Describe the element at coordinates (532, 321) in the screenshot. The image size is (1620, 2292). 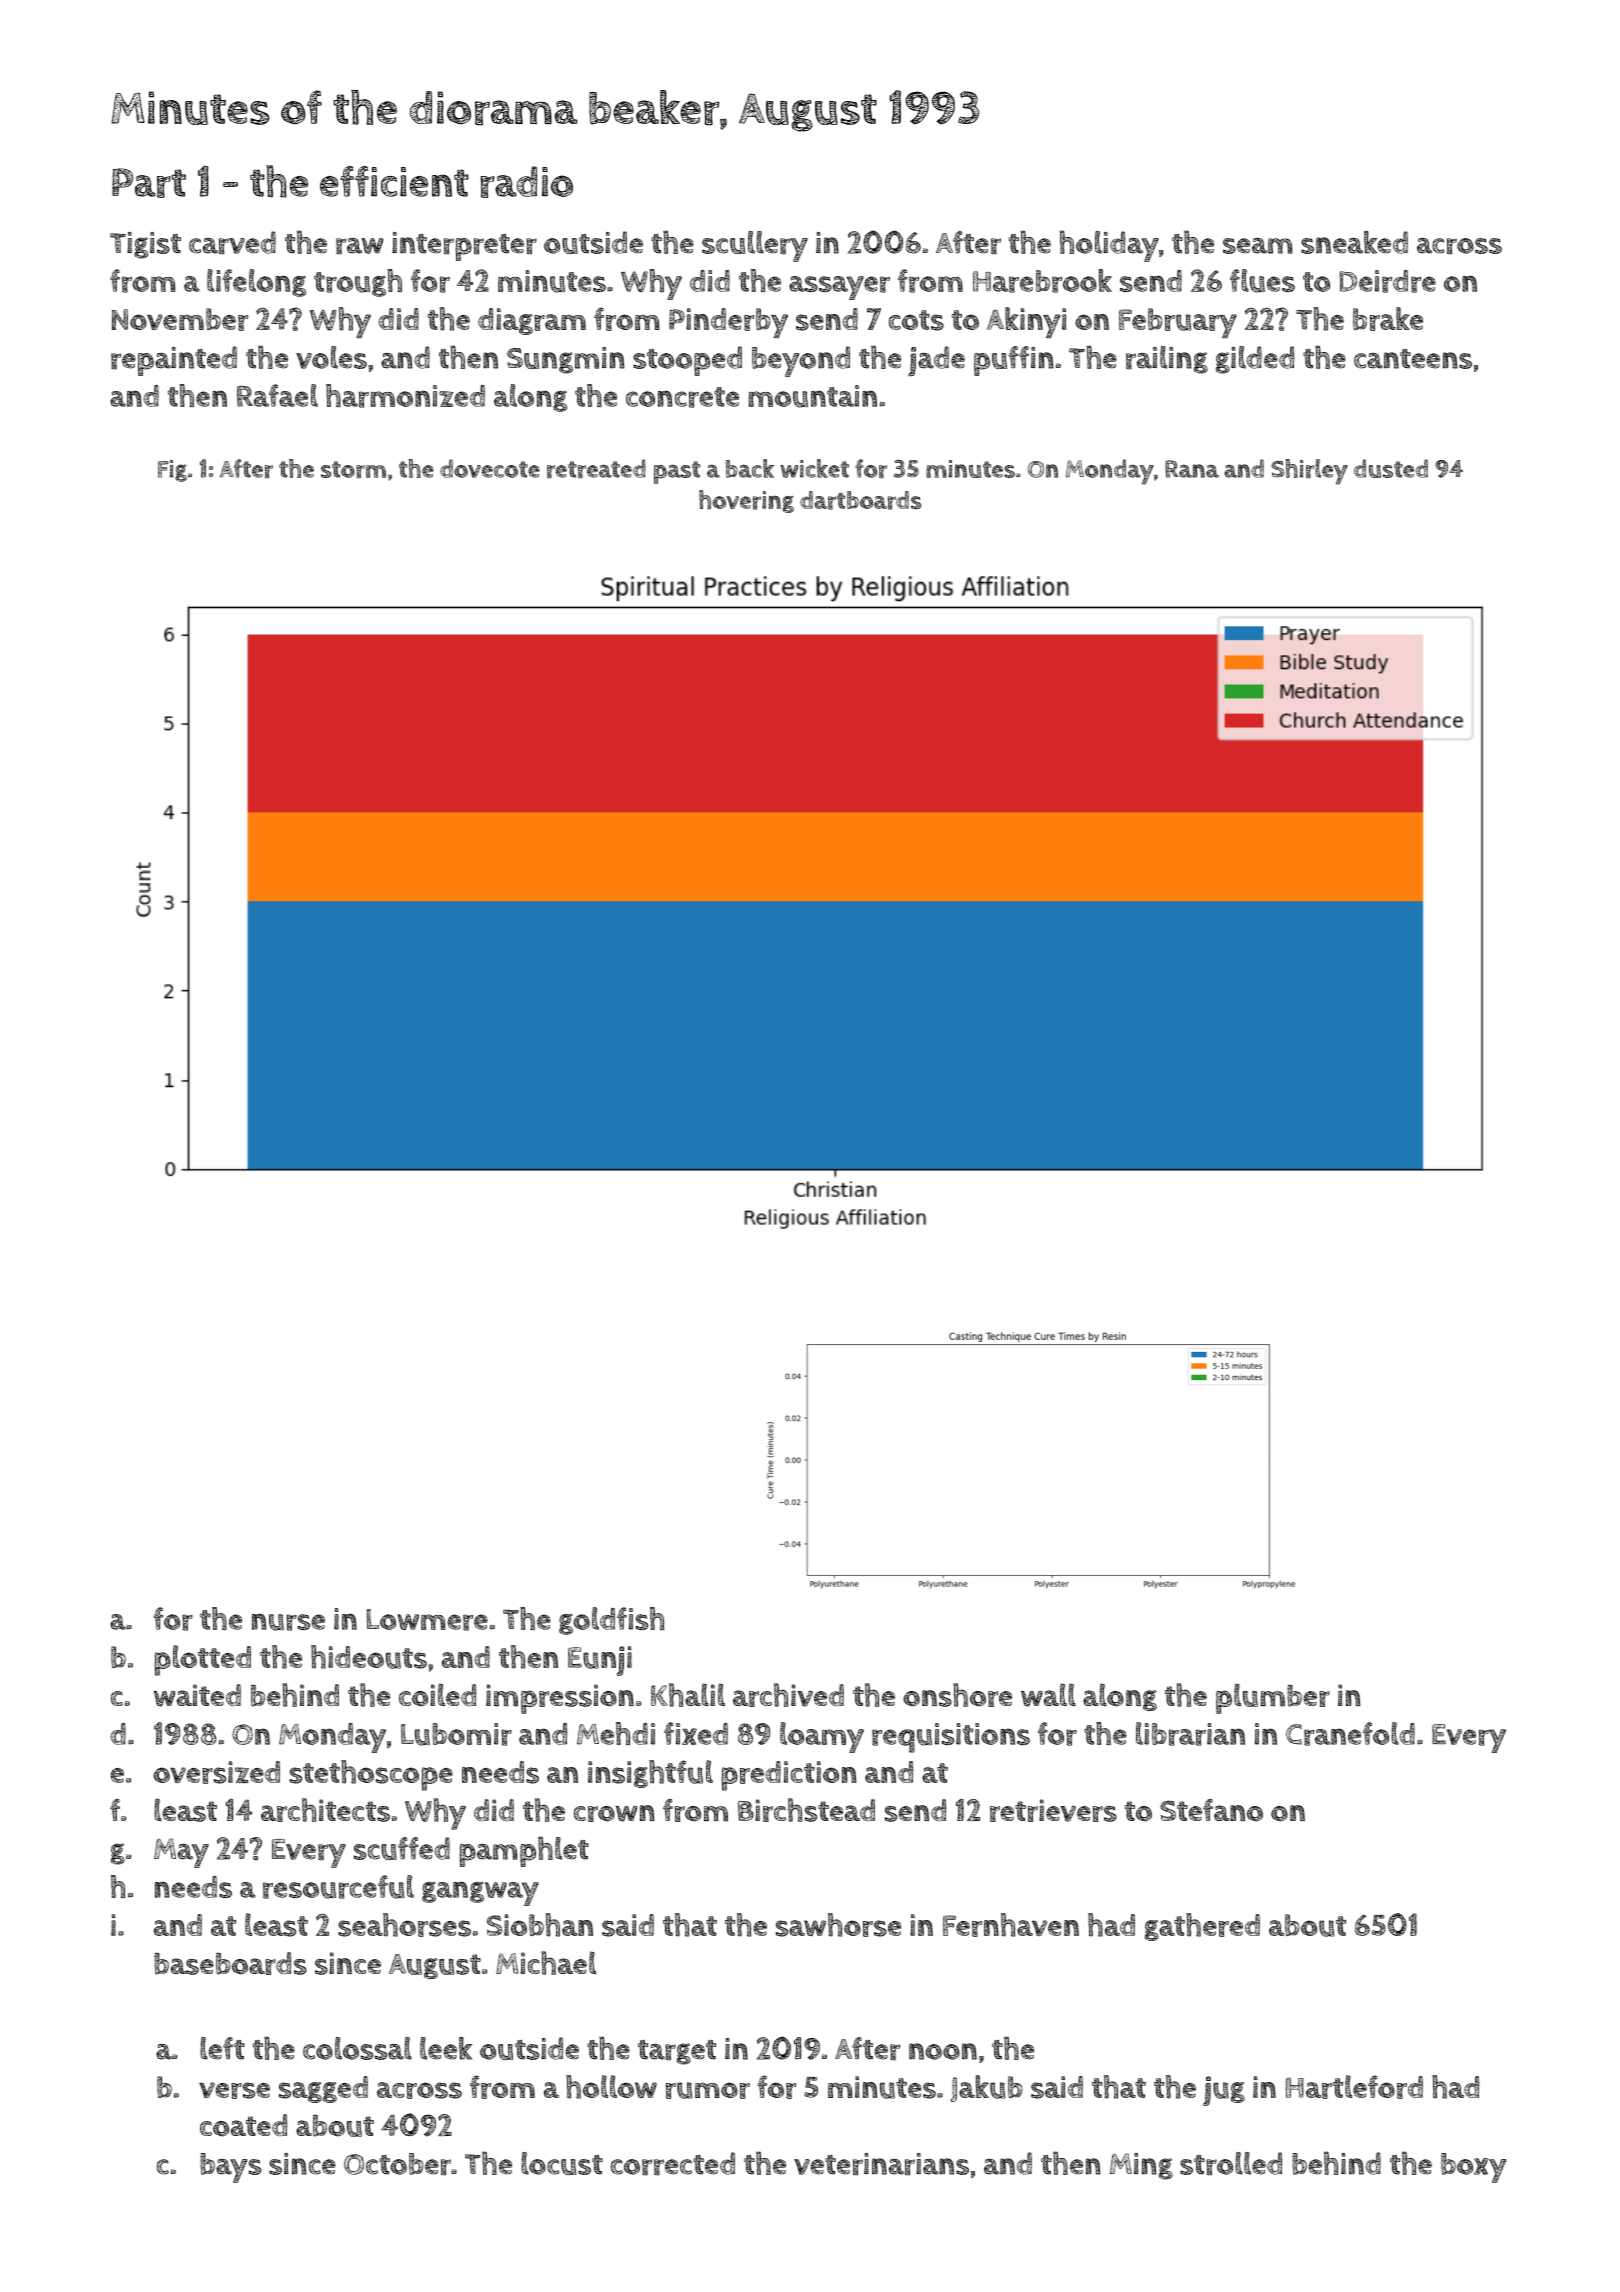
I see `diagram` at that location.
